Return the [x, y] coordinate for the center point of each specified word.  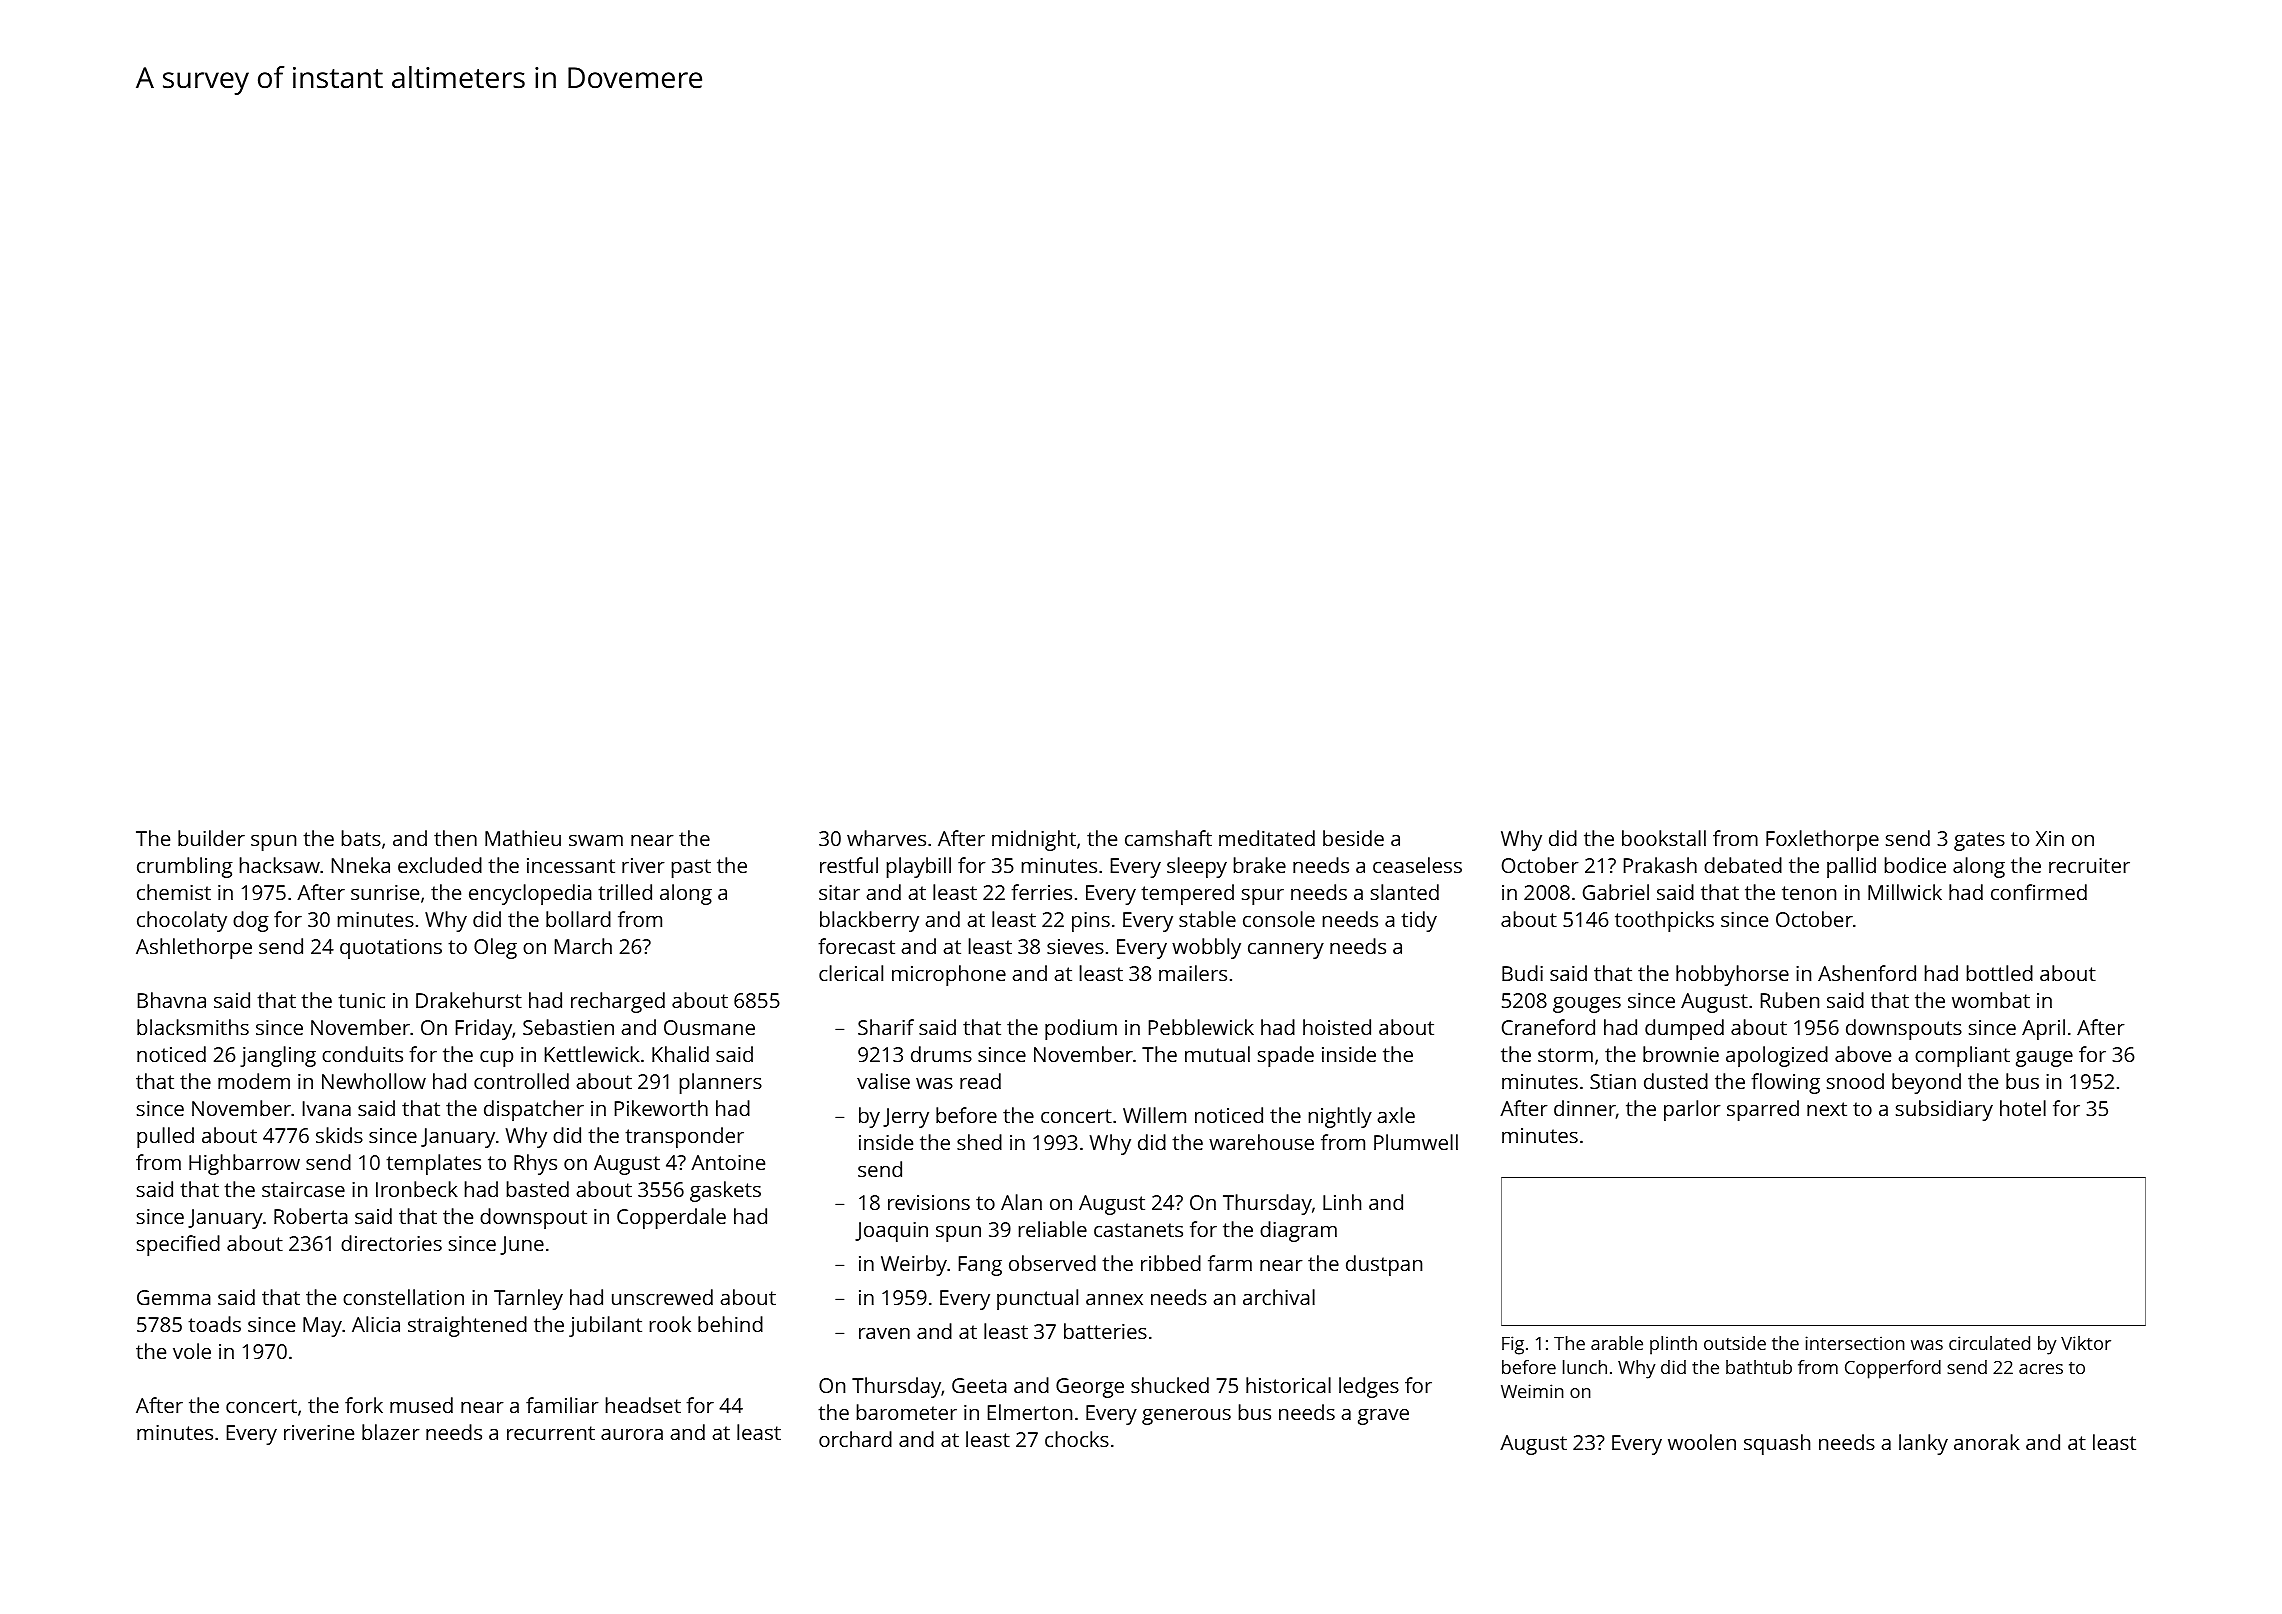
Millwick [1905, 892]
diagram [1298, 1231]
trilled [625, 892]
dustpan [1384, 1265]
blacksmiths [193, 1027]
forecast [856, 946]
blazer [391, 1432]
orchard [855, 1439]
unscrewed [662, 1297]
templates [433, 1164]
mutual [1217, 1054]
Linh [1342, 1202]
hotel [2023, 1108]
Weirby [914, 1265]
